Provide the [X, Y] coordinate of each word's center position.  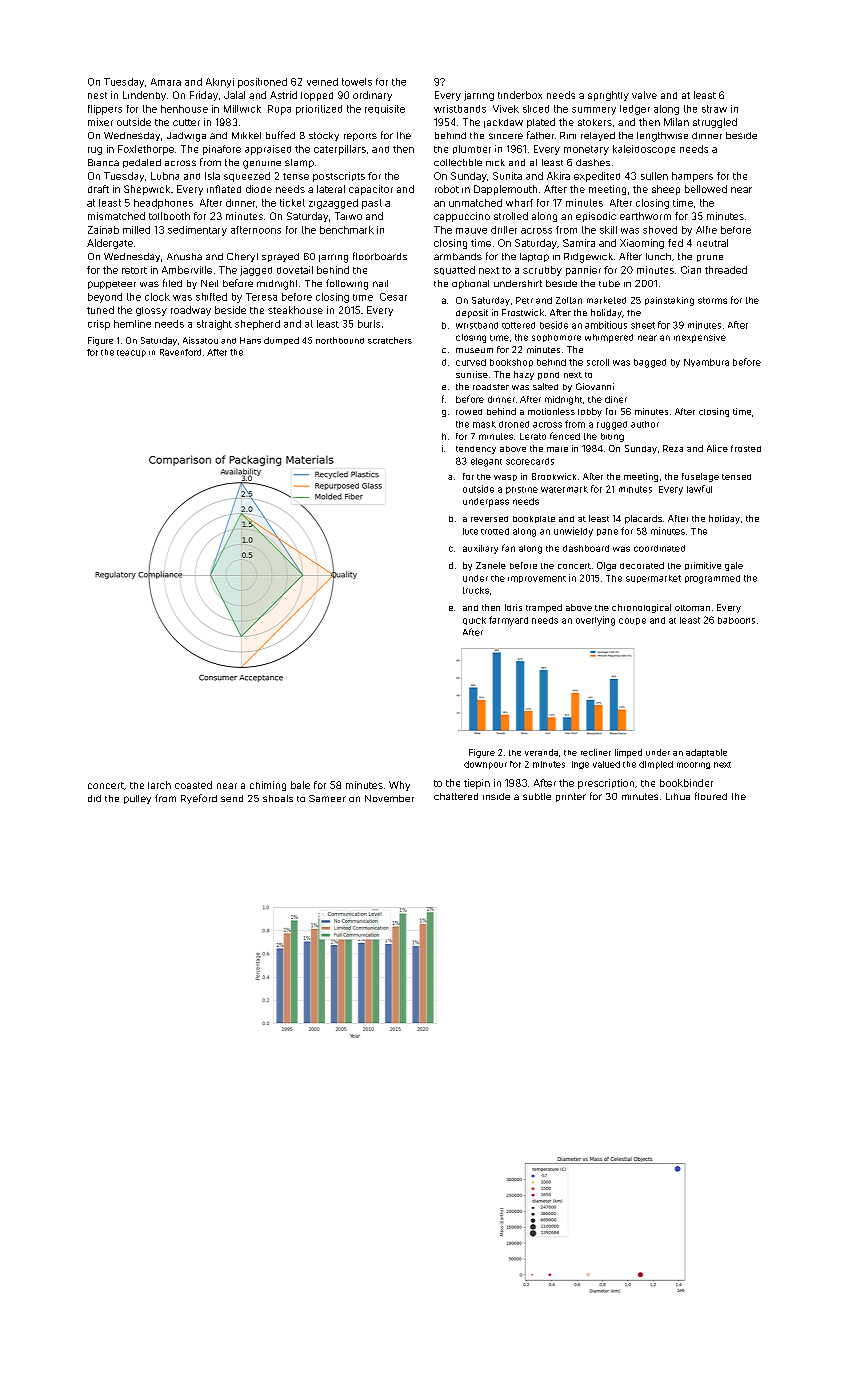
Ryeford [199, 799]
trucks [476, 590]
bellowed [706, 189]
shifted [211, 297]
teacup [131, 353]
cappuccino [462, 217]
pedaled [142, 163]
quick [474, 621]
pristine [522, 490]
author [645, 424]
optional [470, 284]
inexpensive [700, 338]
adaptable [706, 753]
